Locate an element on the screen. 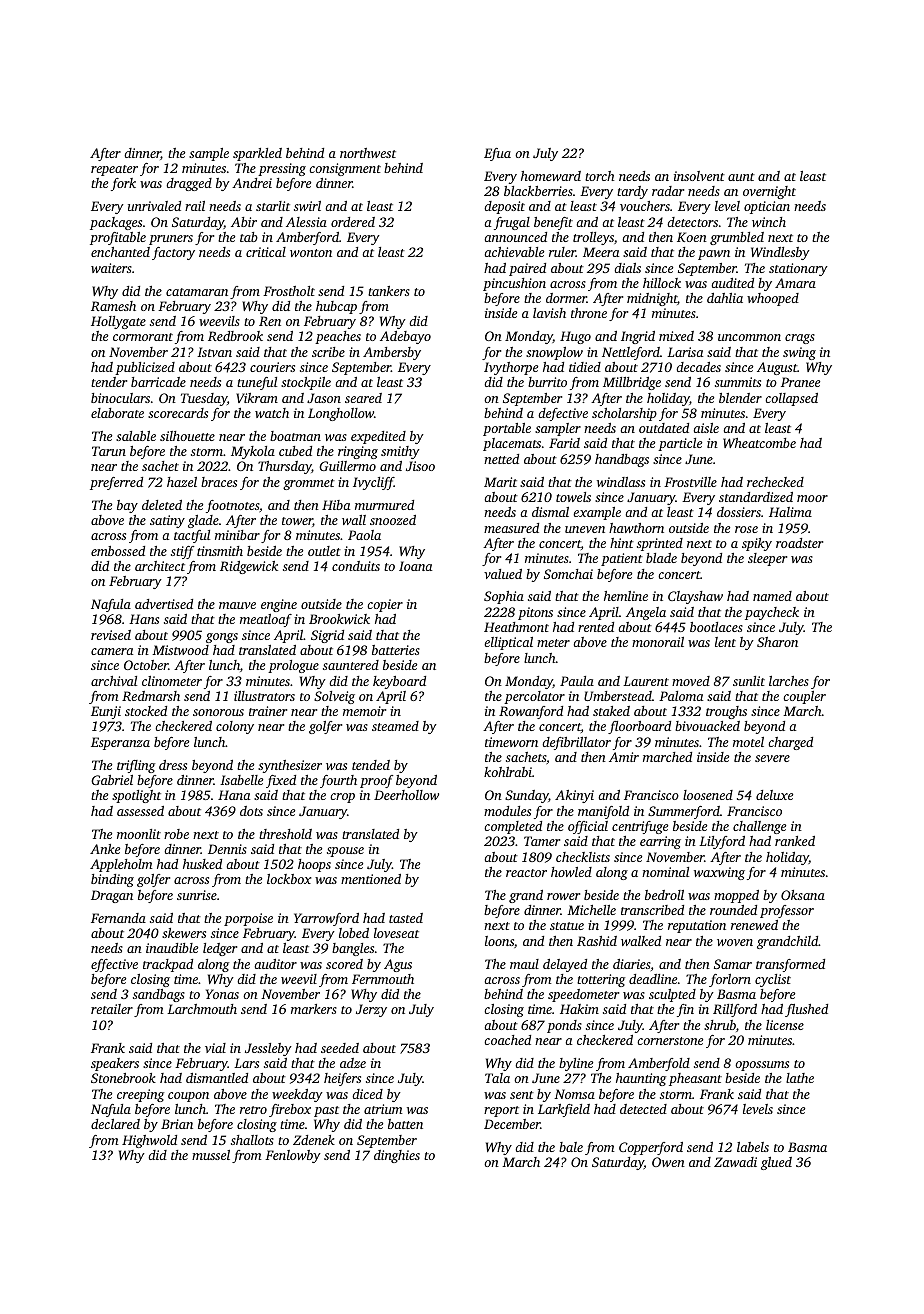  trackpad is located at coordinates (168, 965).
